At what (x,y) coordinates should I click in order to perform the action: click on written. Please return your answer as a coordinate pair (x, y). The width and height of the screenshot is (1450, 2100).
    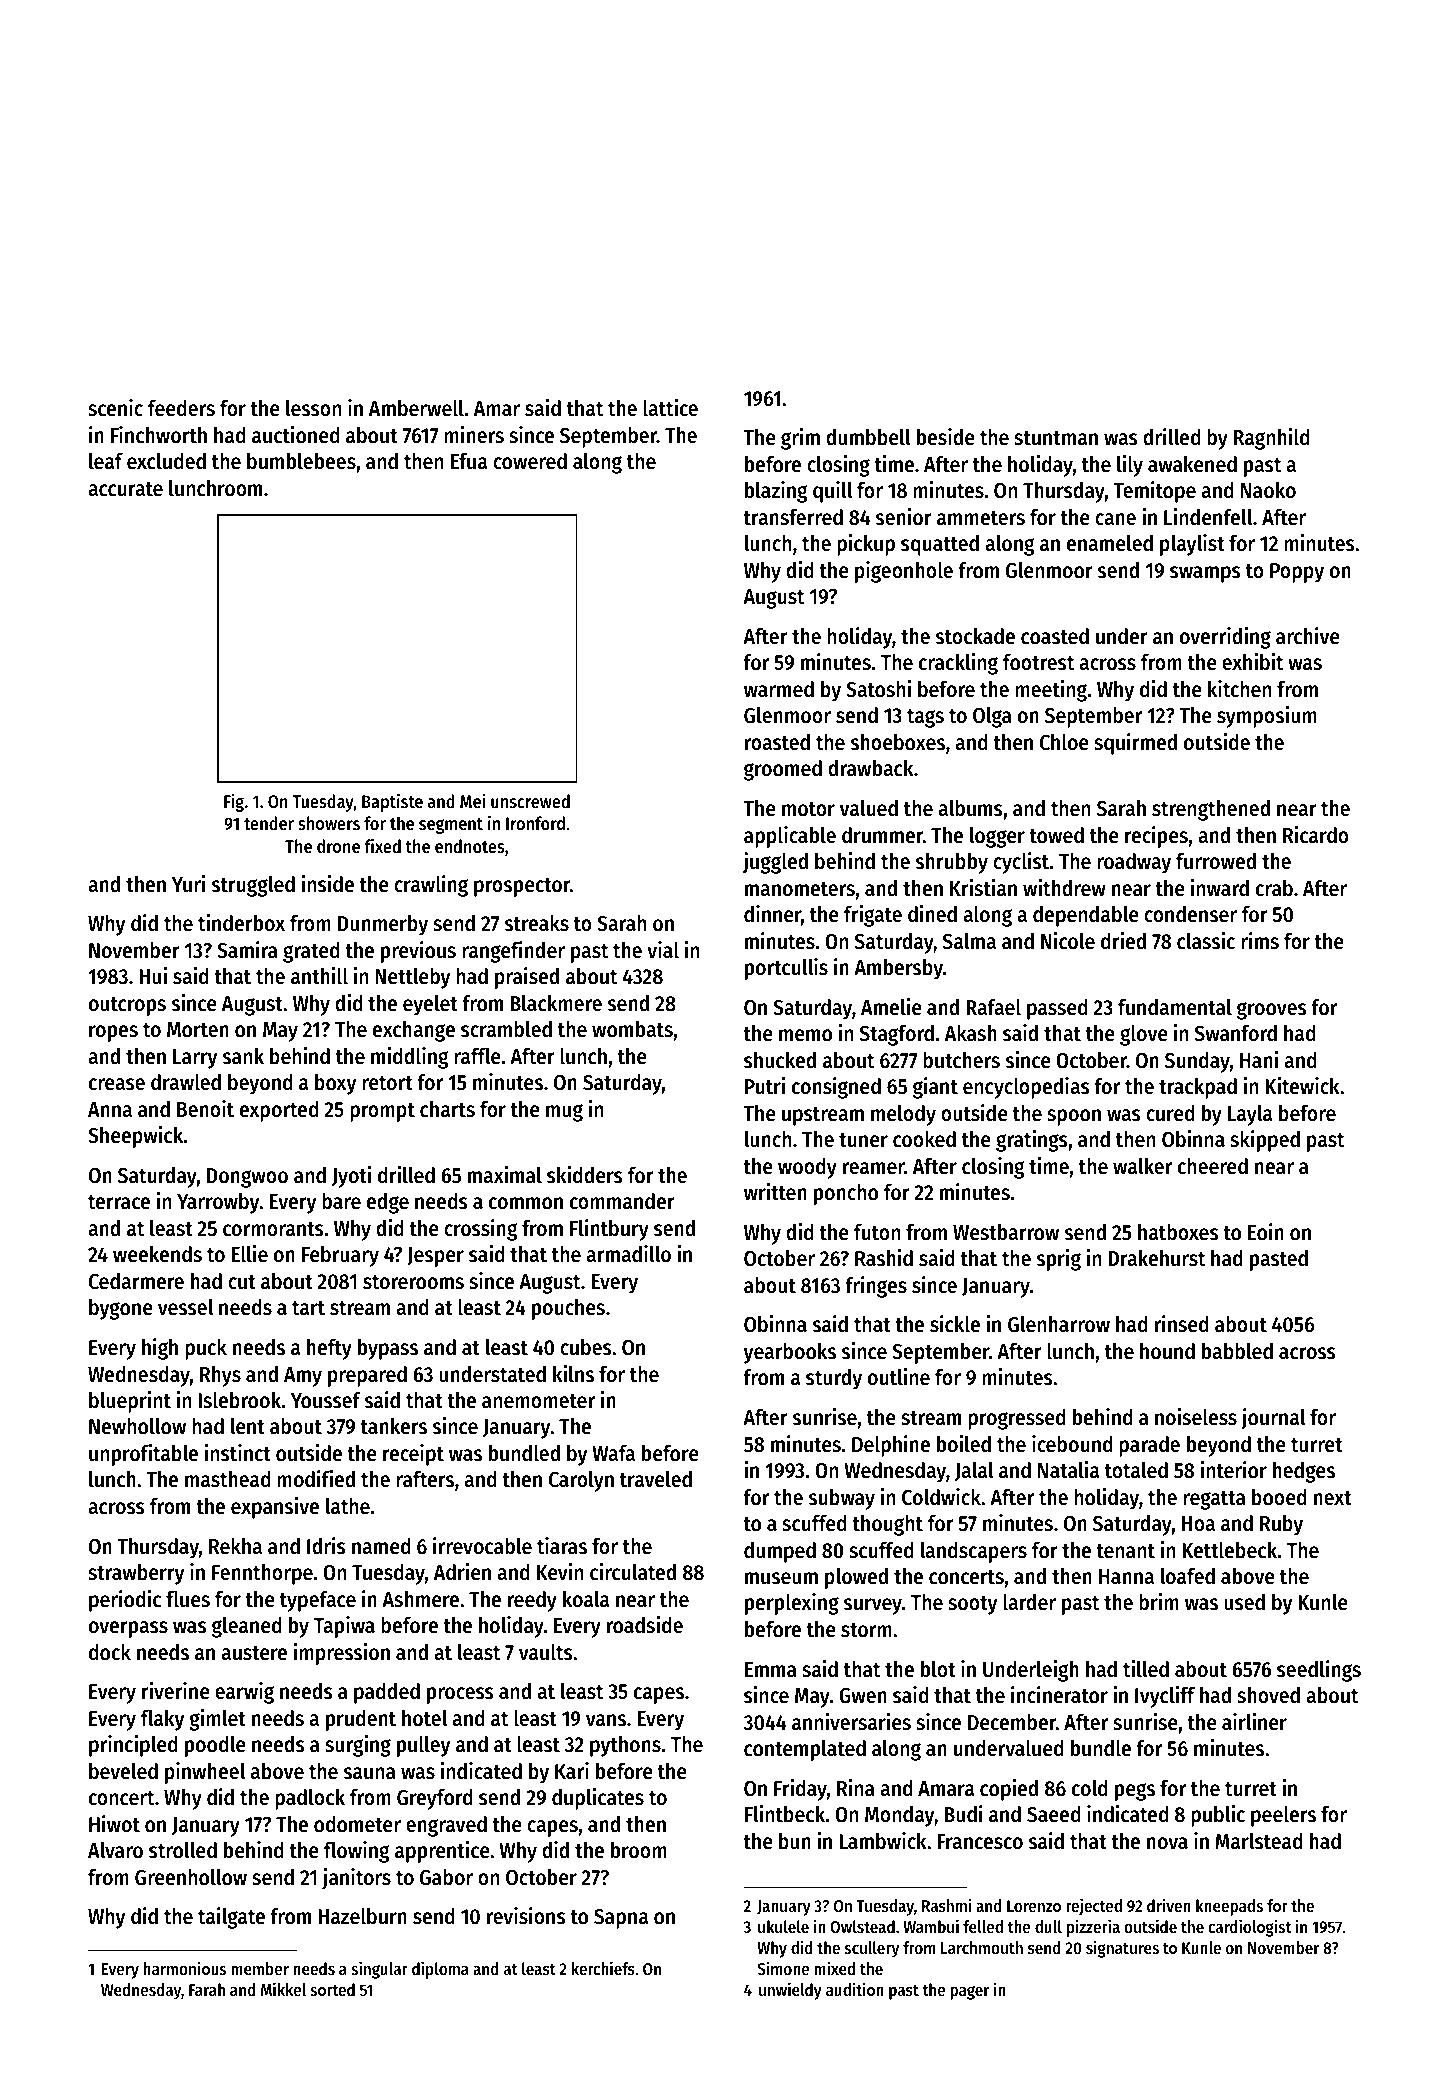
    Looking at the image, I should click on (775, 1192).
